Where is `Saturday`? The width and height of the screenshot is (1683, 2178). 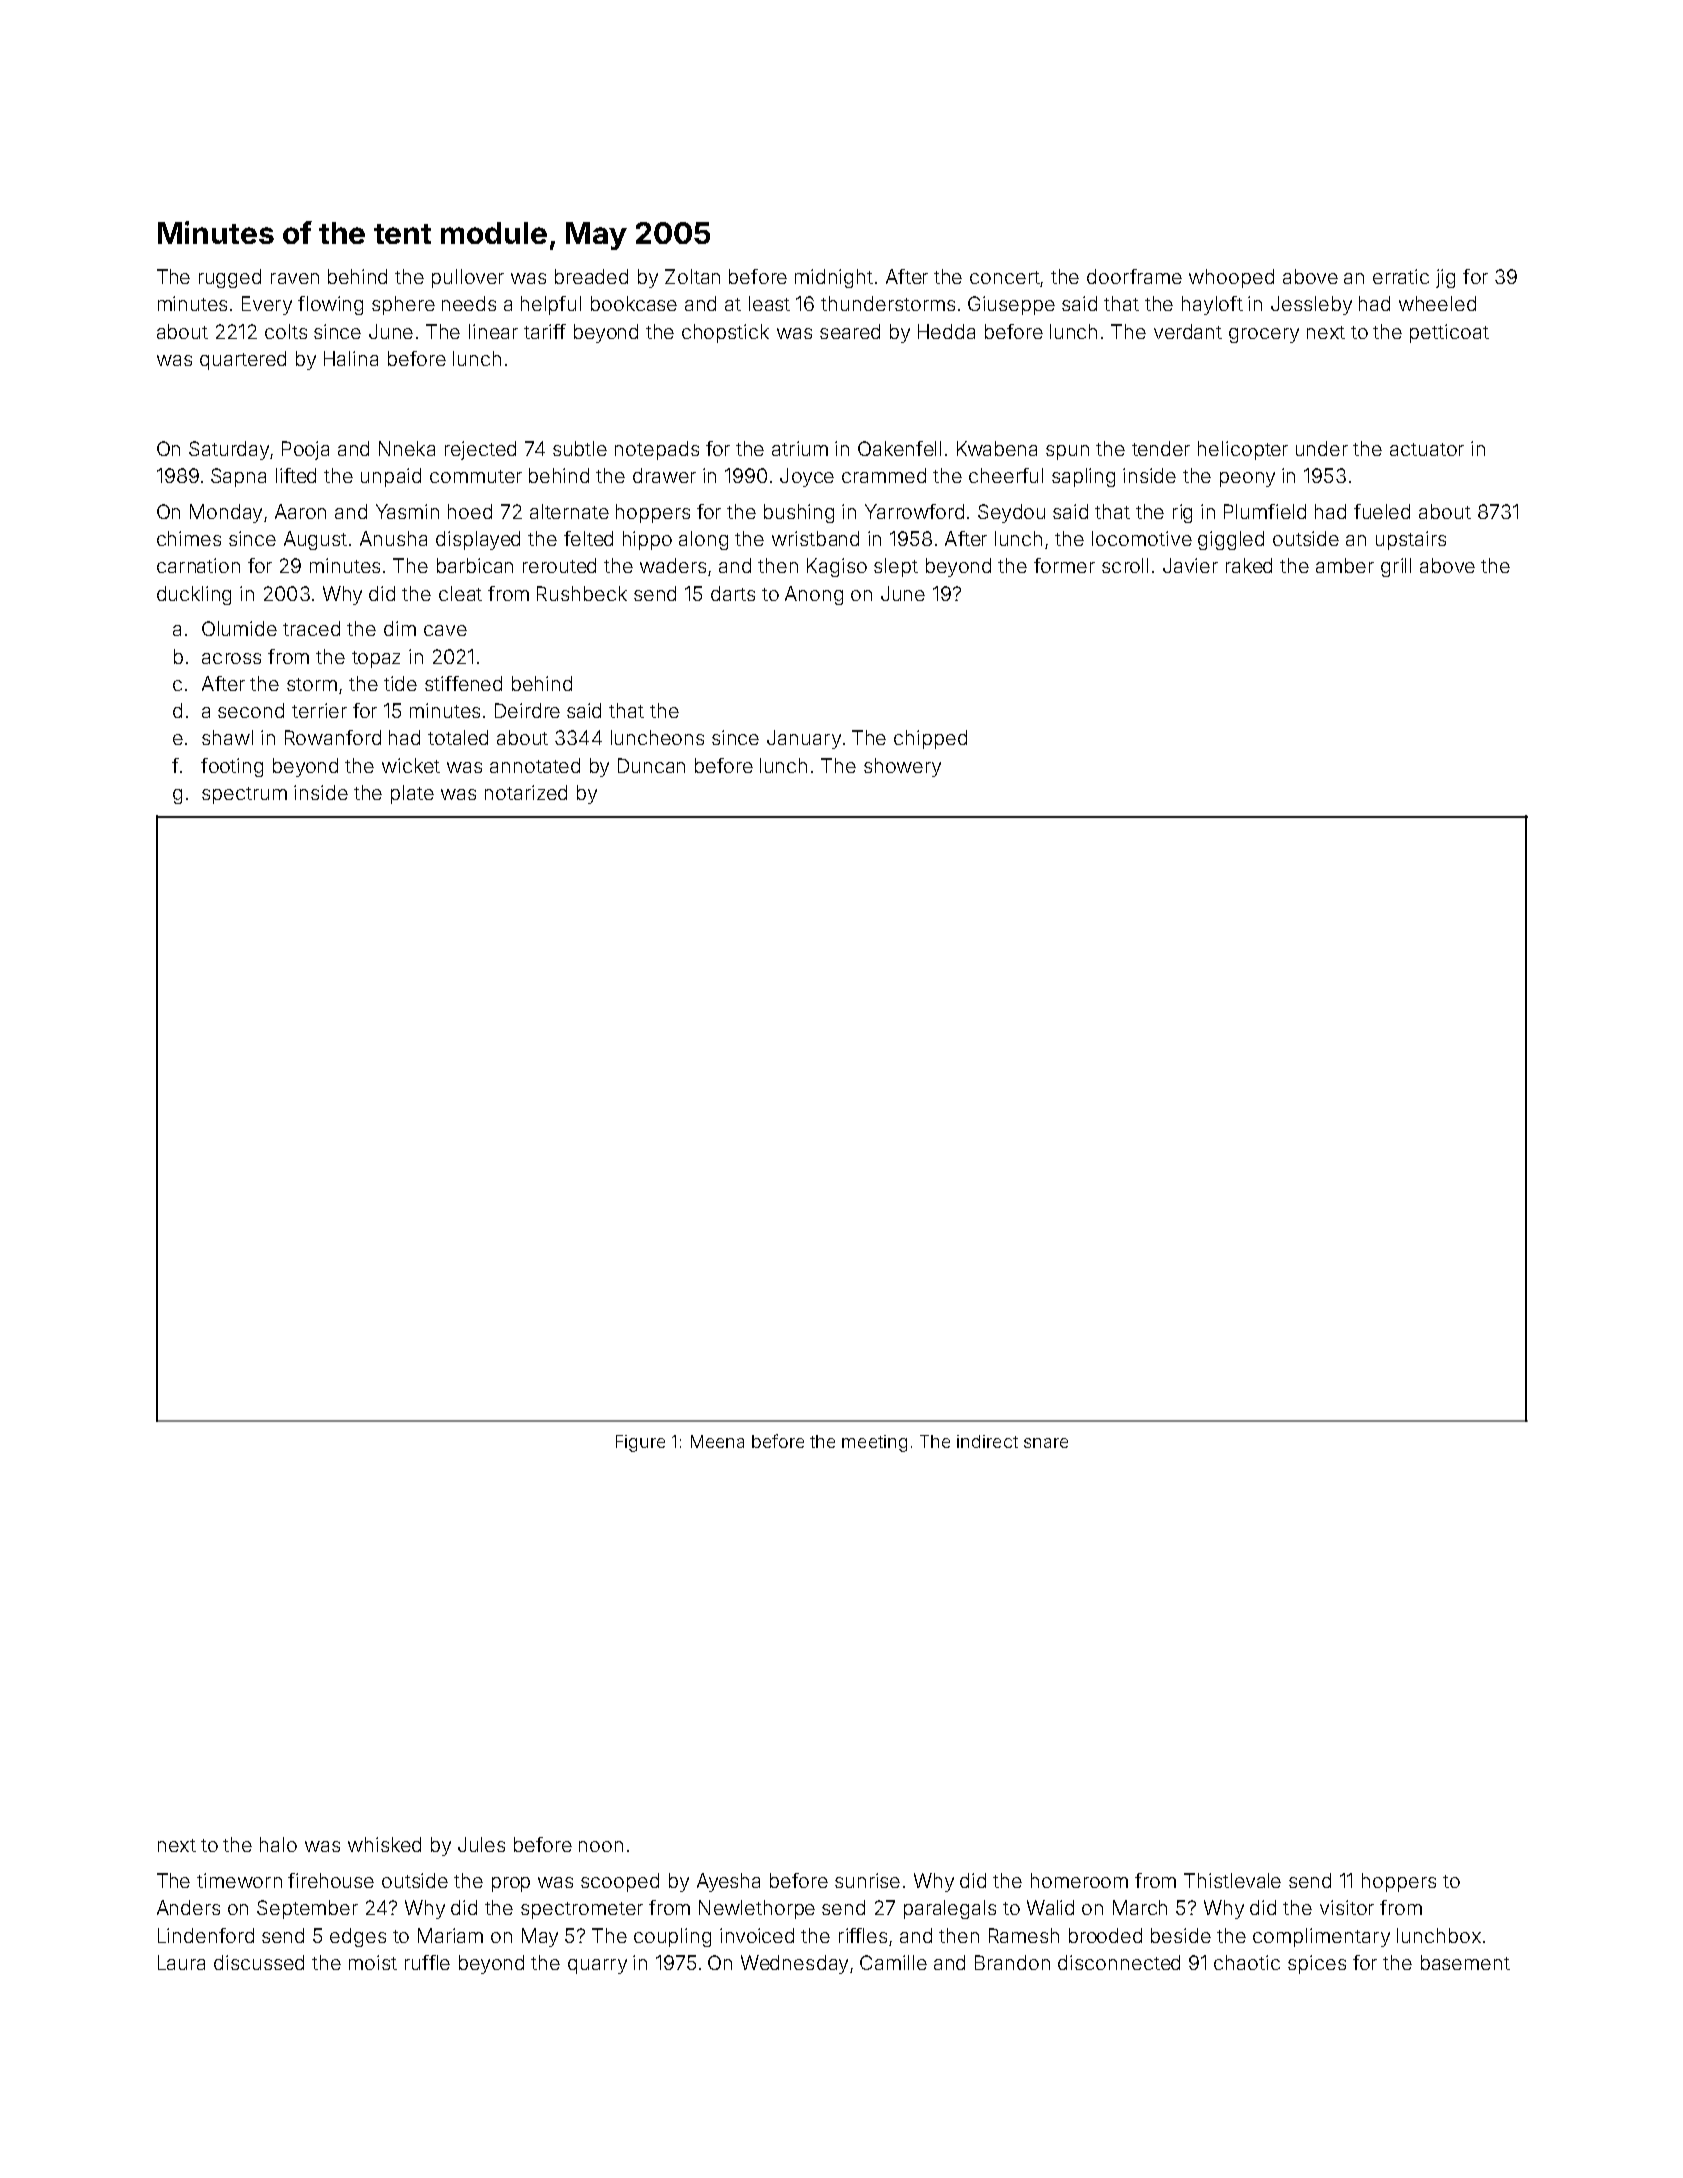 Saturday is located at coordinates (229, 450).
